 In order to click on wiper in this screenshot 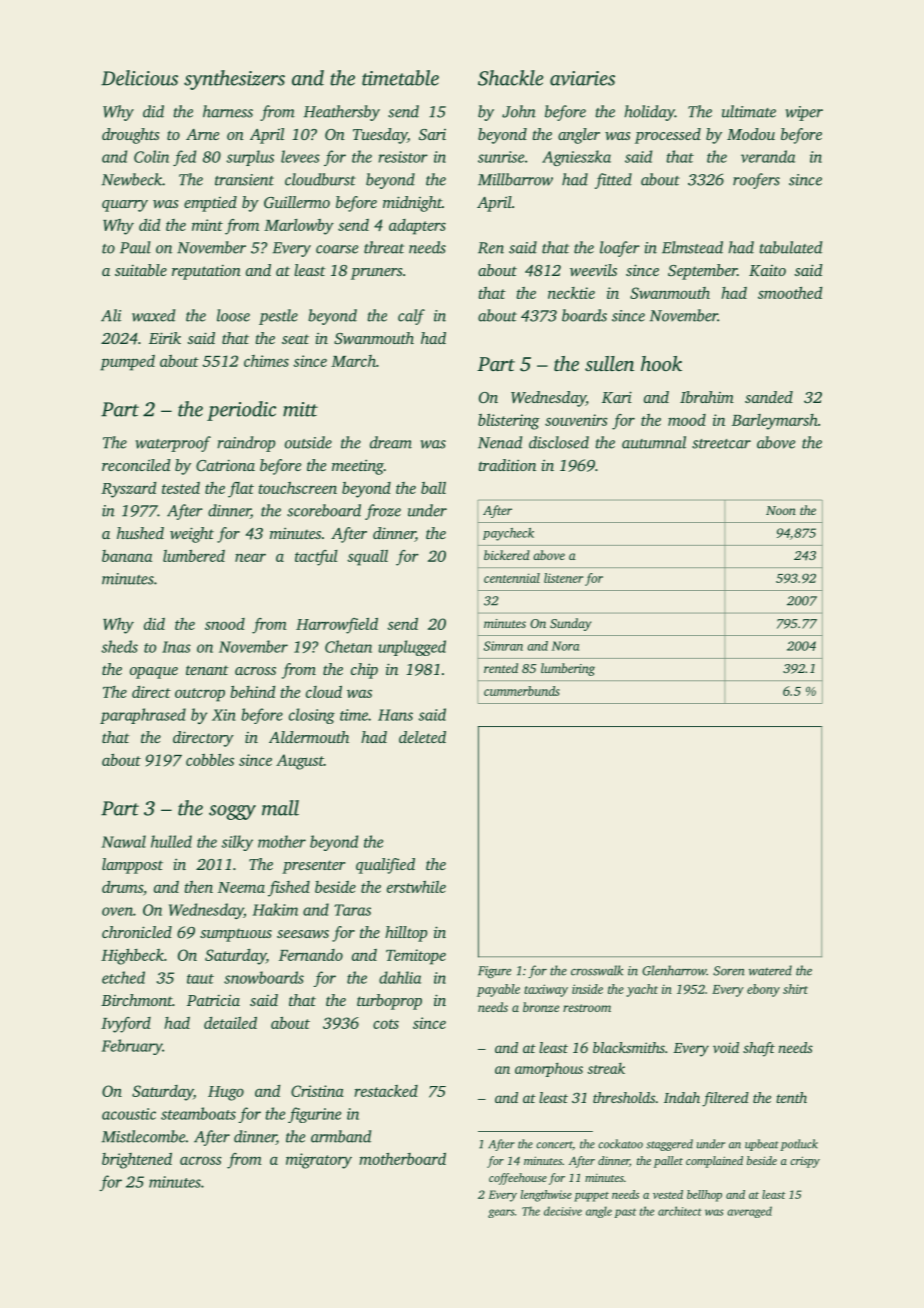, I will do `click(804, 113)`.
